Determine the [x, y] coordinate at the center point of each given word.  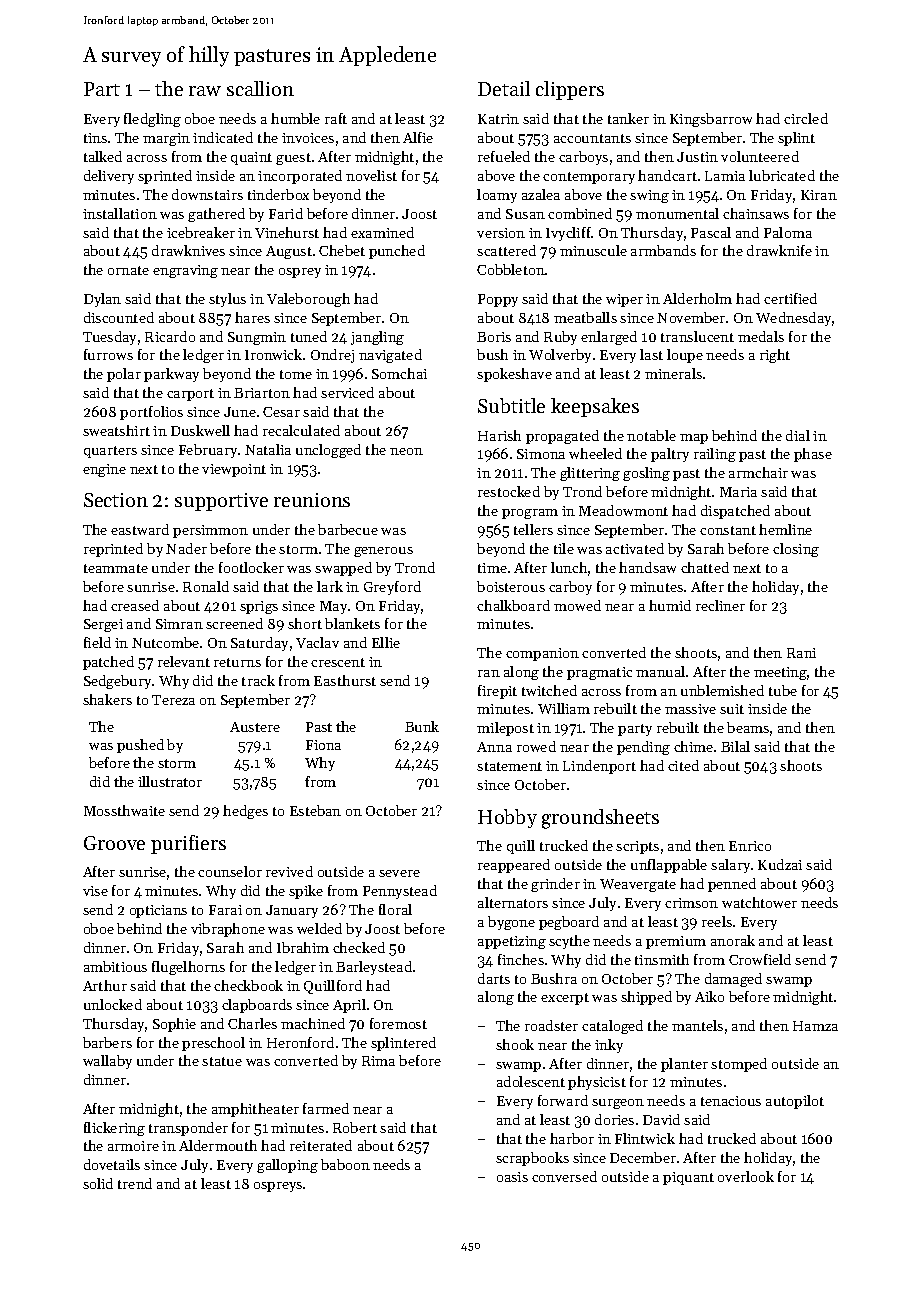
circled [806, 118]
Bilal [735, 746]
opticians [158, 911]
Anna [494, 747]
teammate [116, 568]
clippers [570, 90]
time [492, 568]
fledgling [152, 120]
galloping [287, 1166]
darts [494, 978]
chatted [705, 567]
